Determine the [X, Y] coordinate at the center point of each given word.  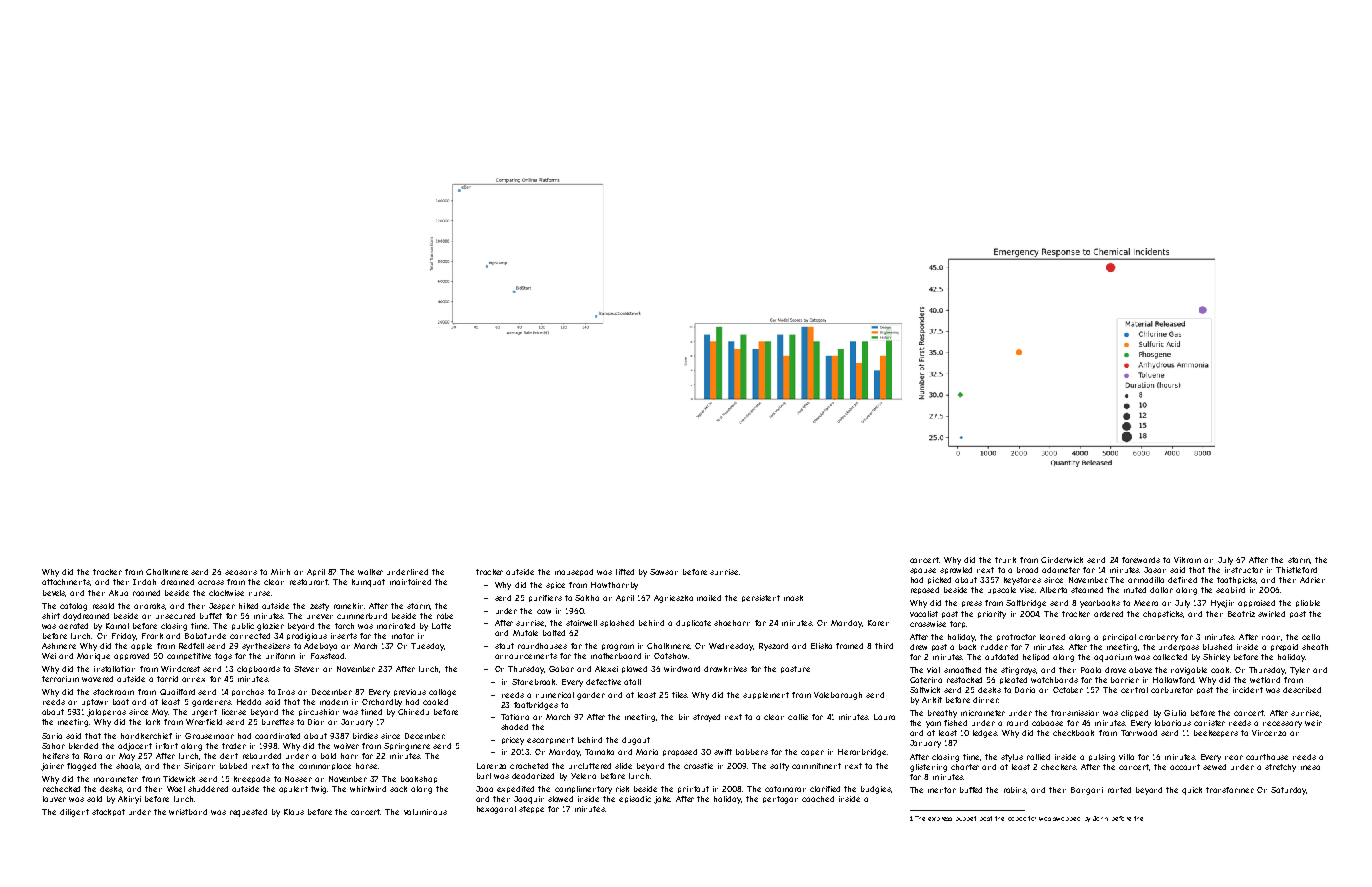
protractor [1016, 637]
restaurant [309, 582]
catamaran [785, 789]
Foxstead [327, 656]
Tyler [1300, 671]
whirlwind [368, 789]
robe [445, 616]
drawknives [725, 669]
